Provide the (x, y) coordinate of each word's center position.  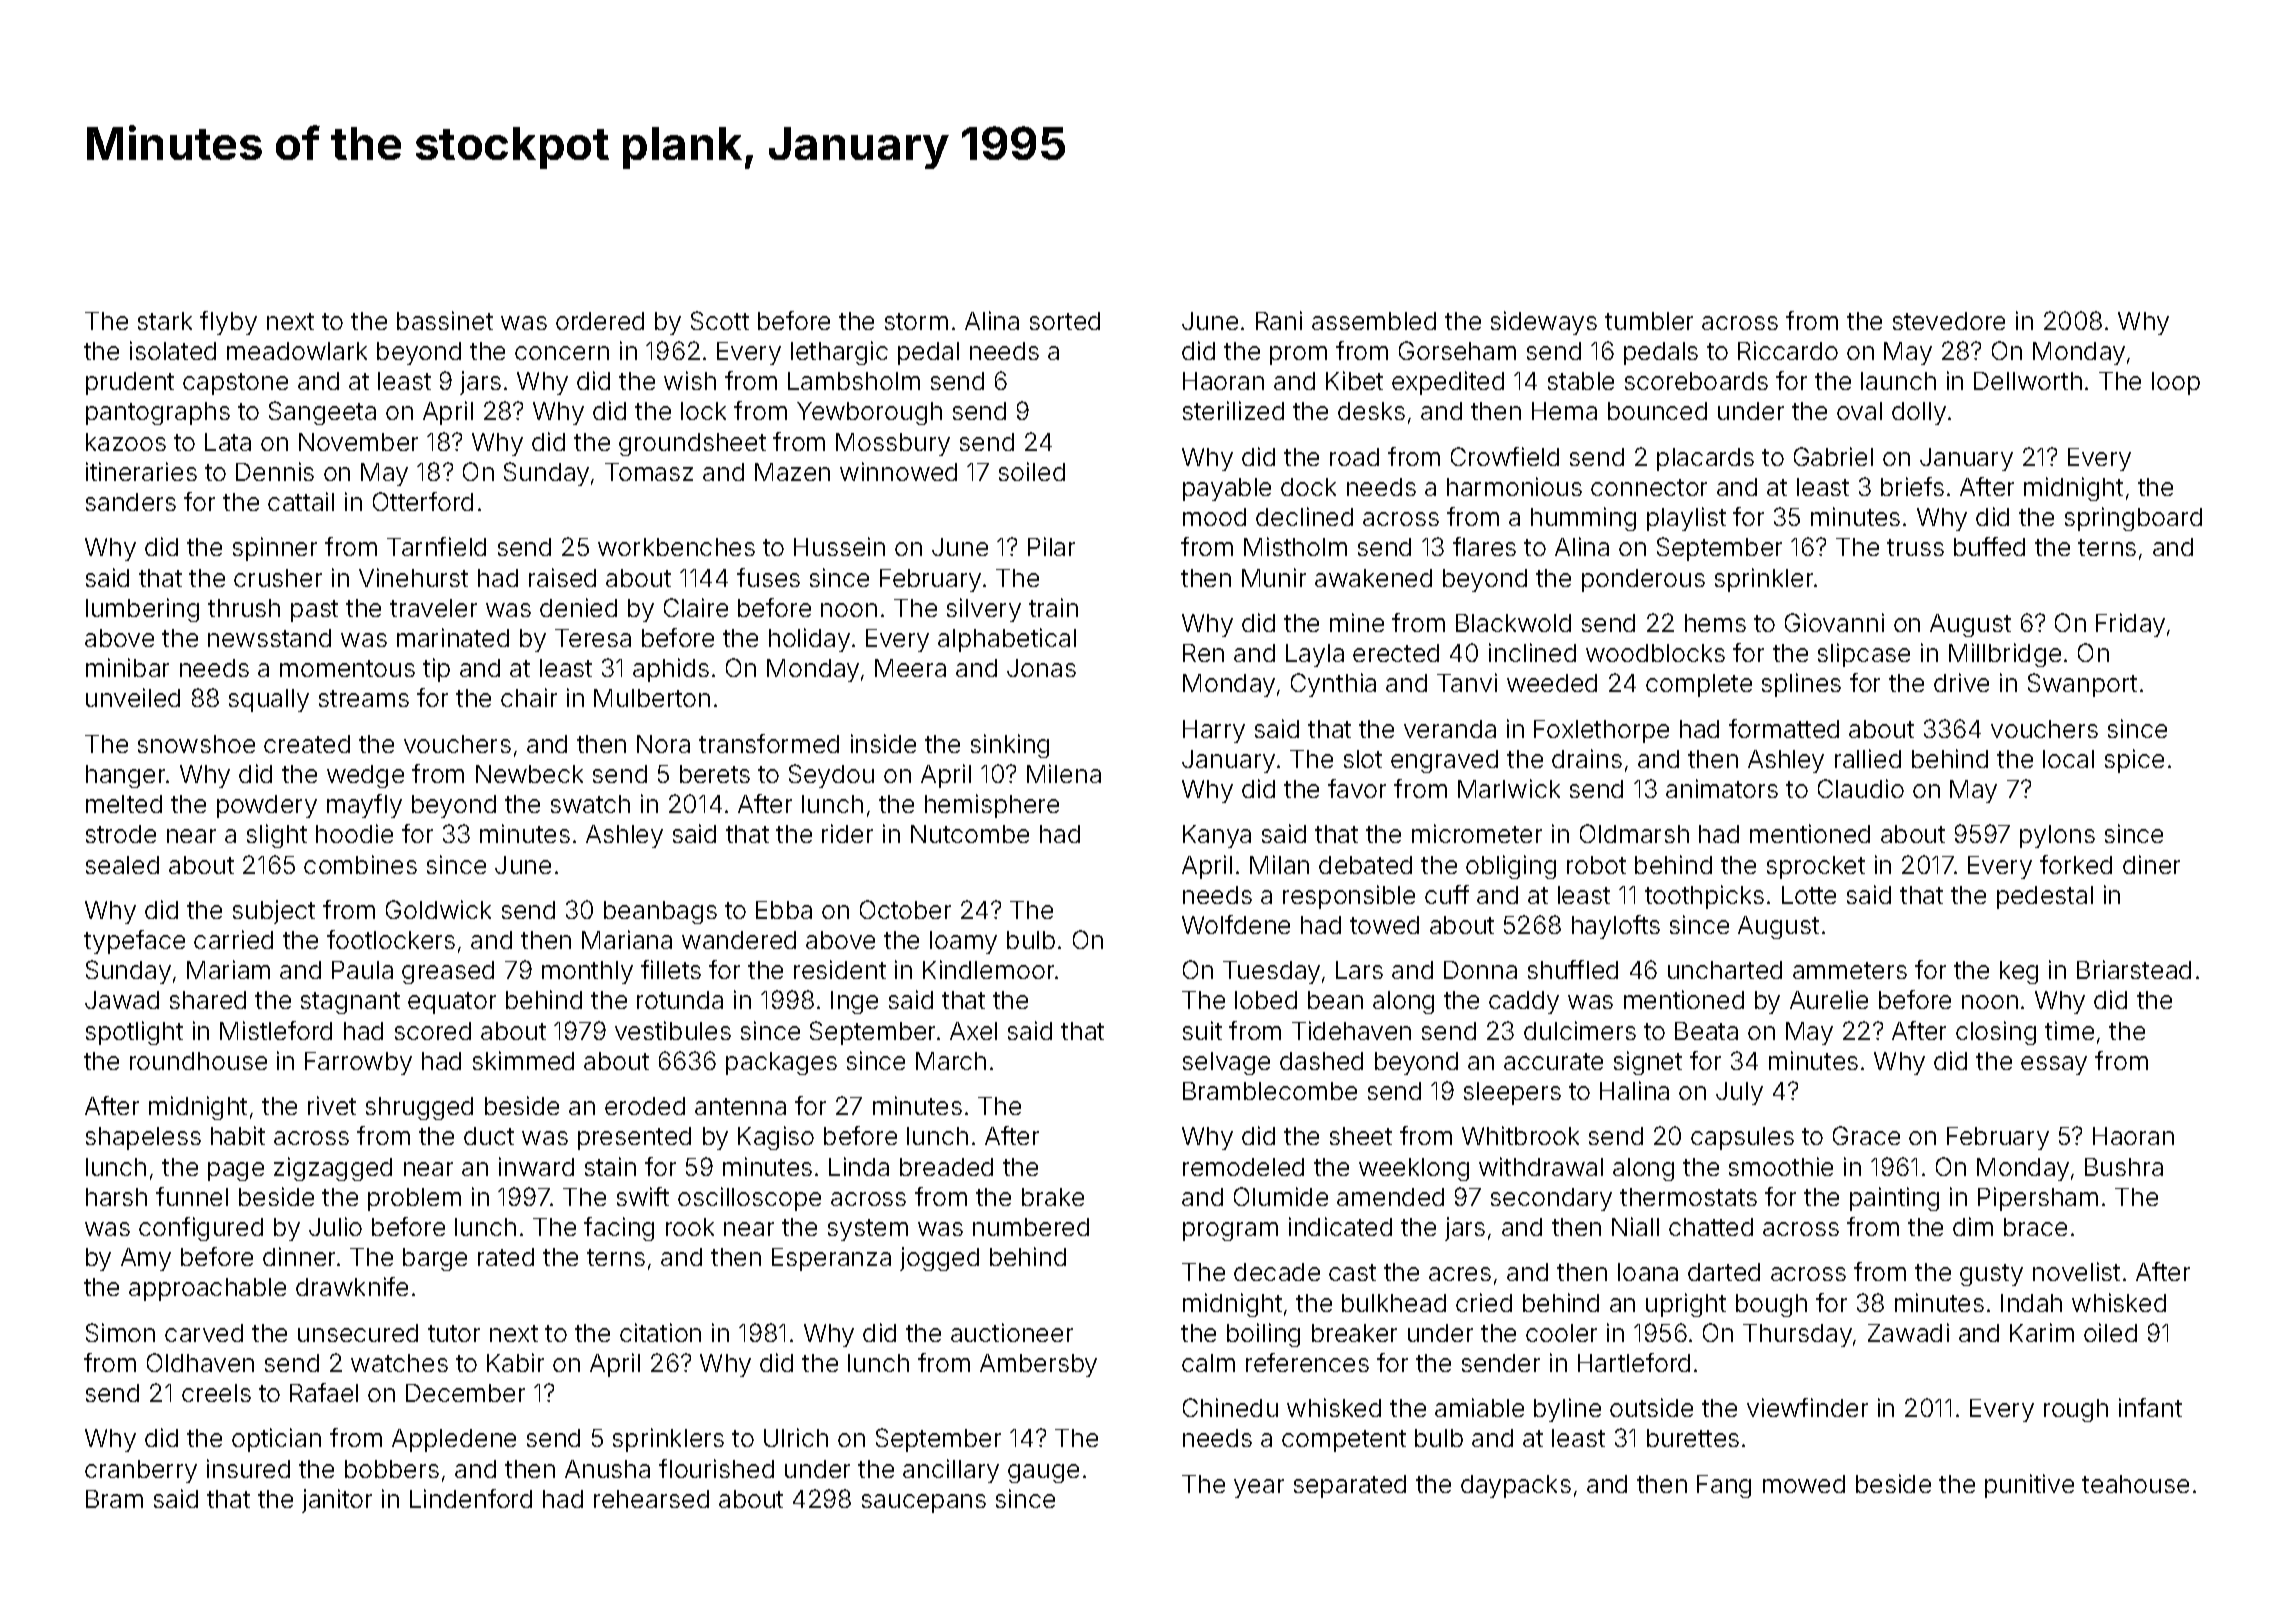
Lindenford (471, 1498)
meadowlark (297, 351)
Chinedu (1230, 1407)
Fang (1724, 1486)
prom (1298, 355)
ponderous (1643, 580)
